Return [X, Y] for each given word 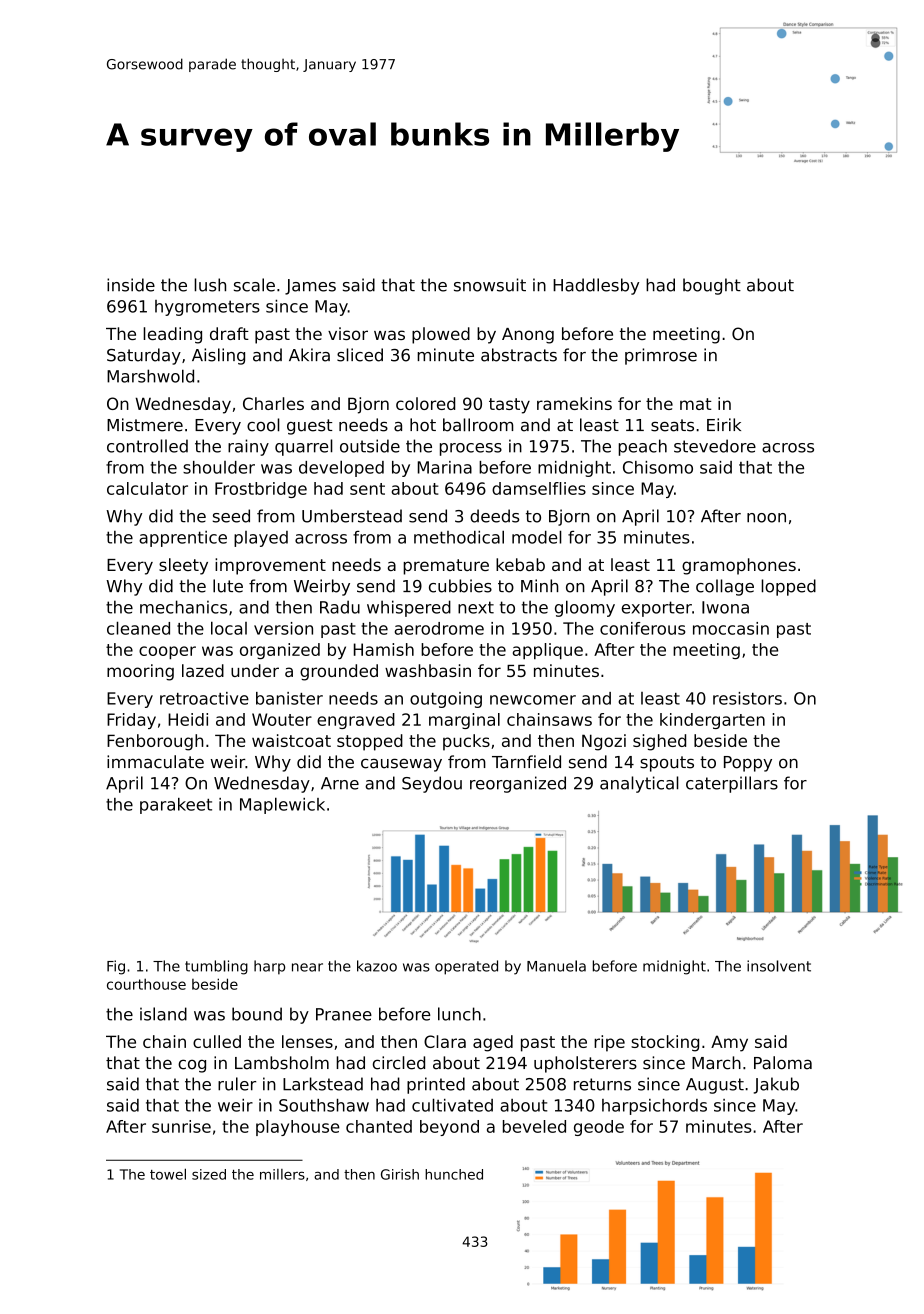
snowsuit [490, 285]
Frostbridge [261, 490]
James [310, 287]
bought [712, 286]
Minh [539, 585]
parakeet [176, 806]
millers [282, 1174]
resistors [747, 698]
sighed [659, 742]
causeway [401, 765]
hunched [454, 1174]
